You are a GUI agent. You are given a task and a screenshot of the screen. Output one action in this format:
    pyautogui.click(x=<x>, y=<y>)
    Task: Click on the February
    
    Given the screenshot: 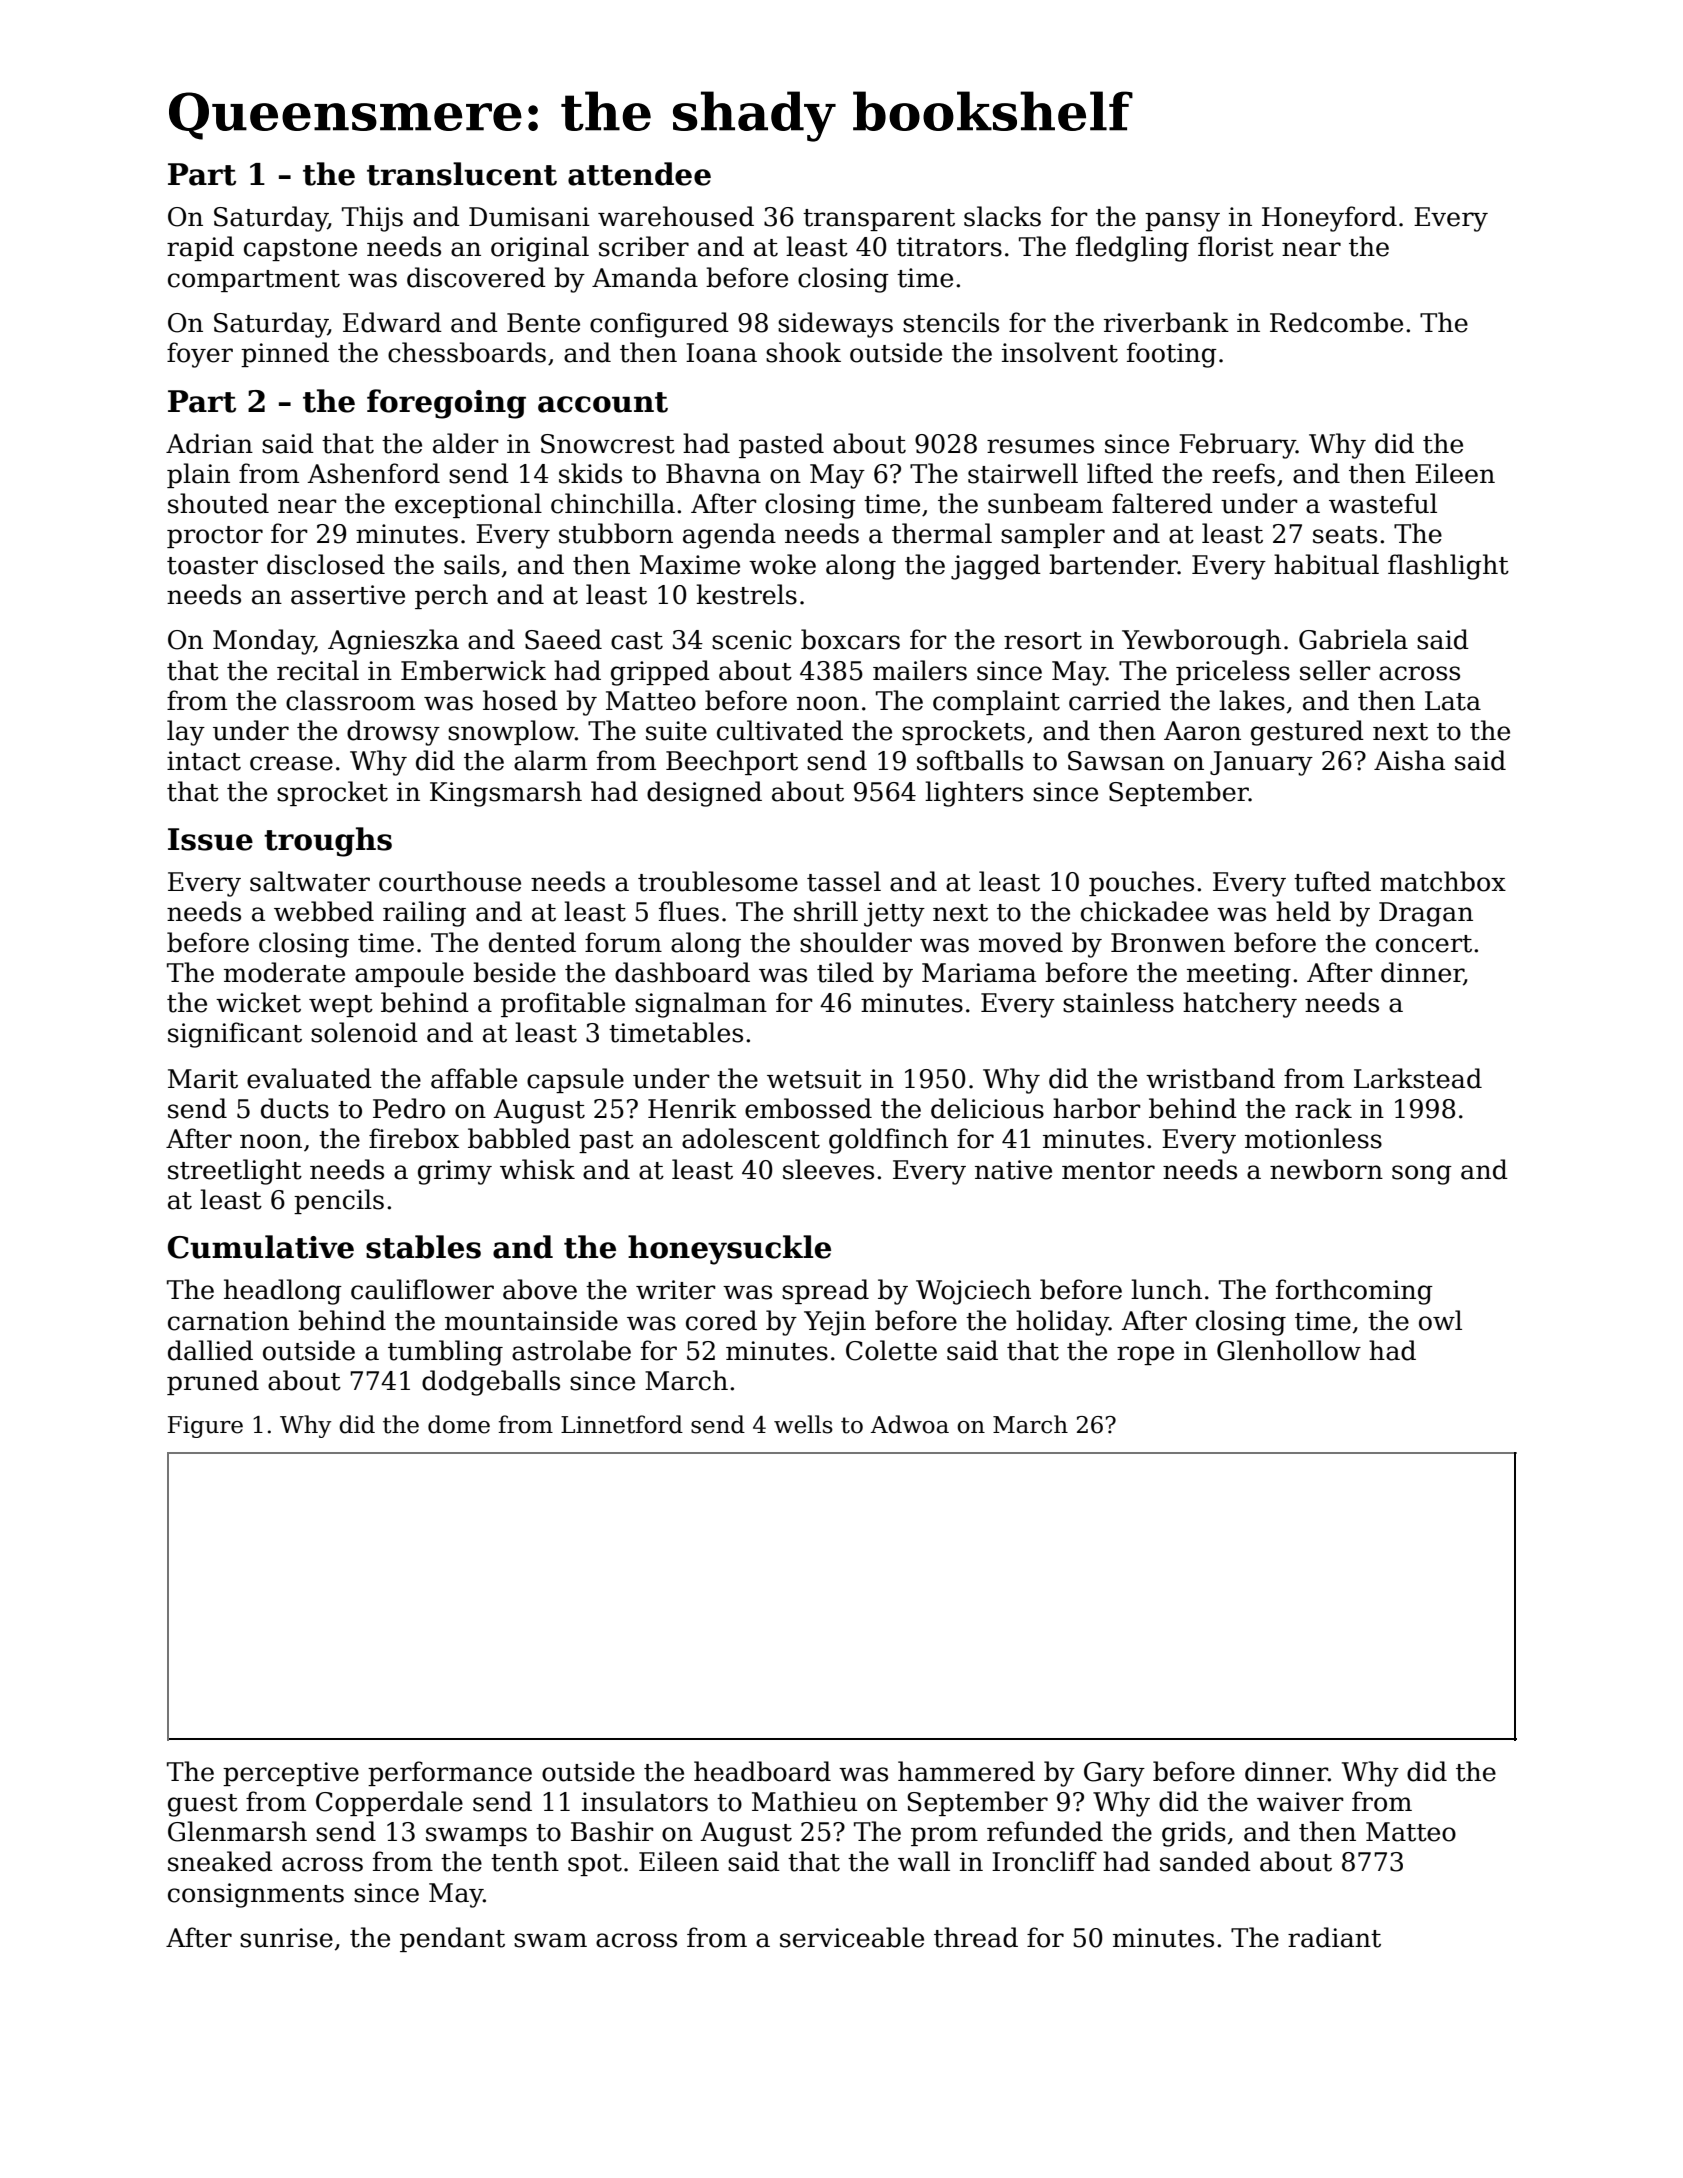 What is the action you would take?
    pyautogui.click(x=1237, y=446)
